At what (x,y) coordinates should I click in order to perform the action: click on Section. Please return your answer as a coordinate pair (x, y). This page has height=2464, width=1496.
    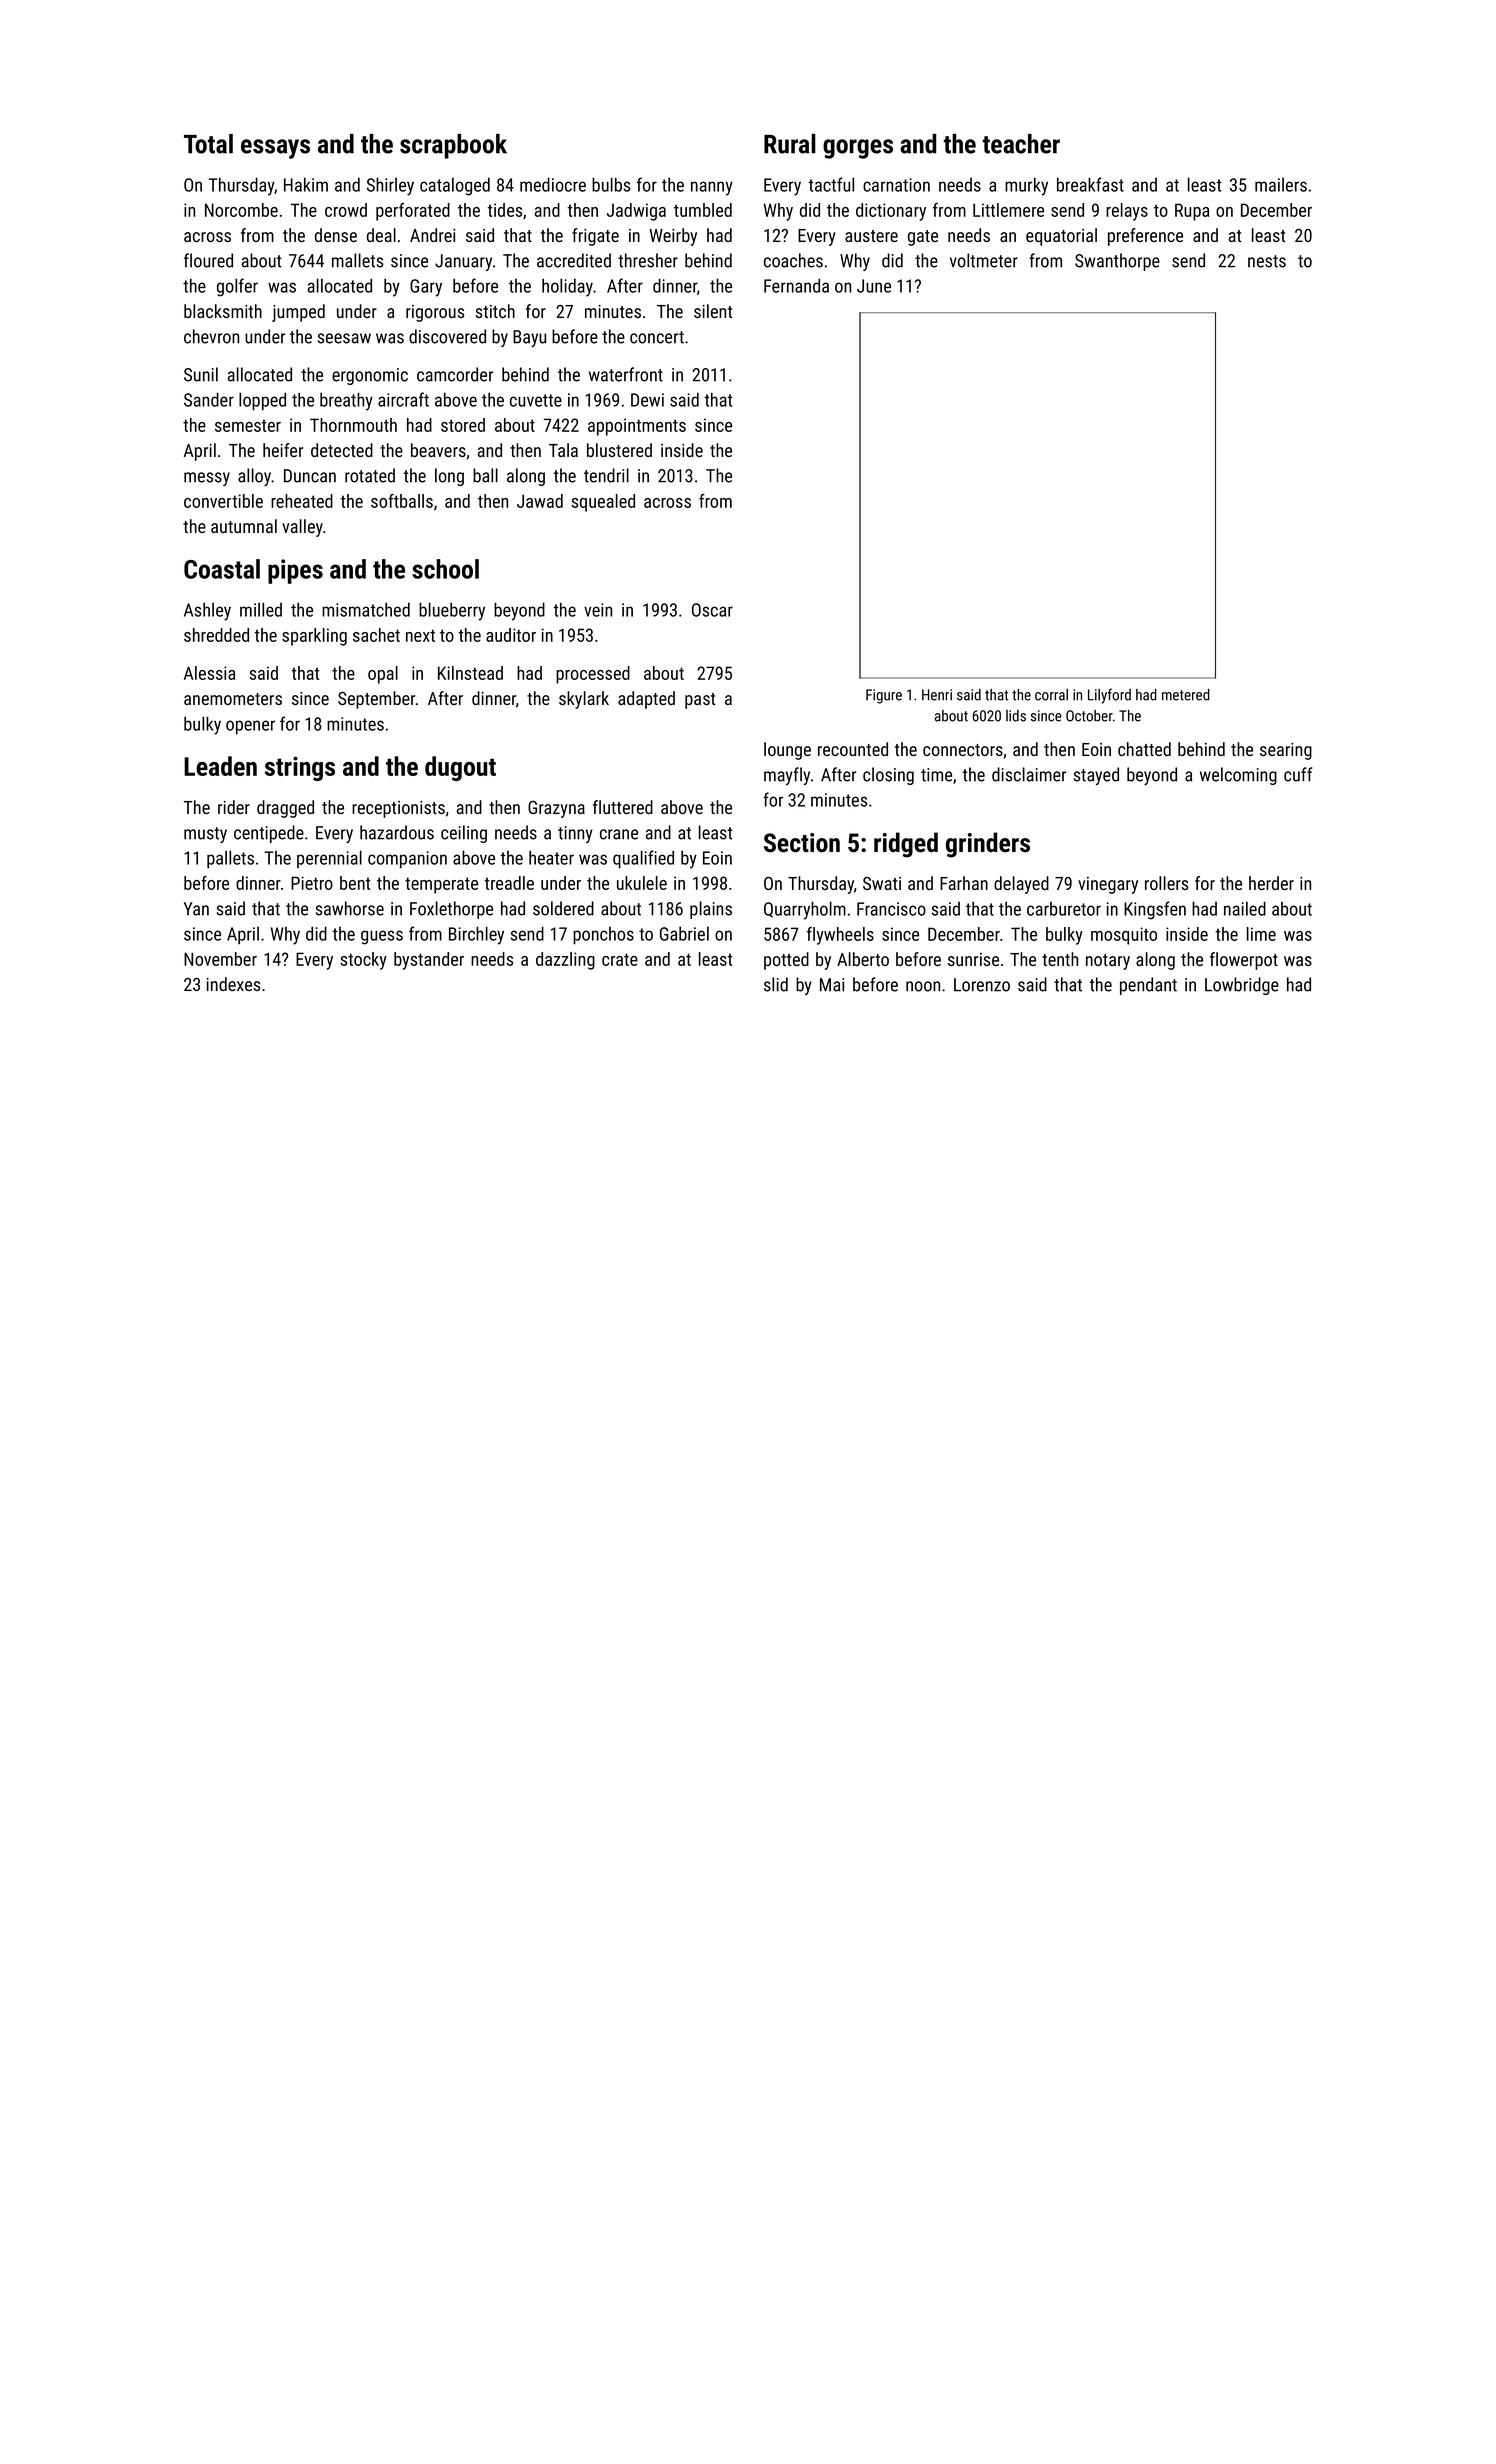
    Looking at the image, I should click on (802, 843).
